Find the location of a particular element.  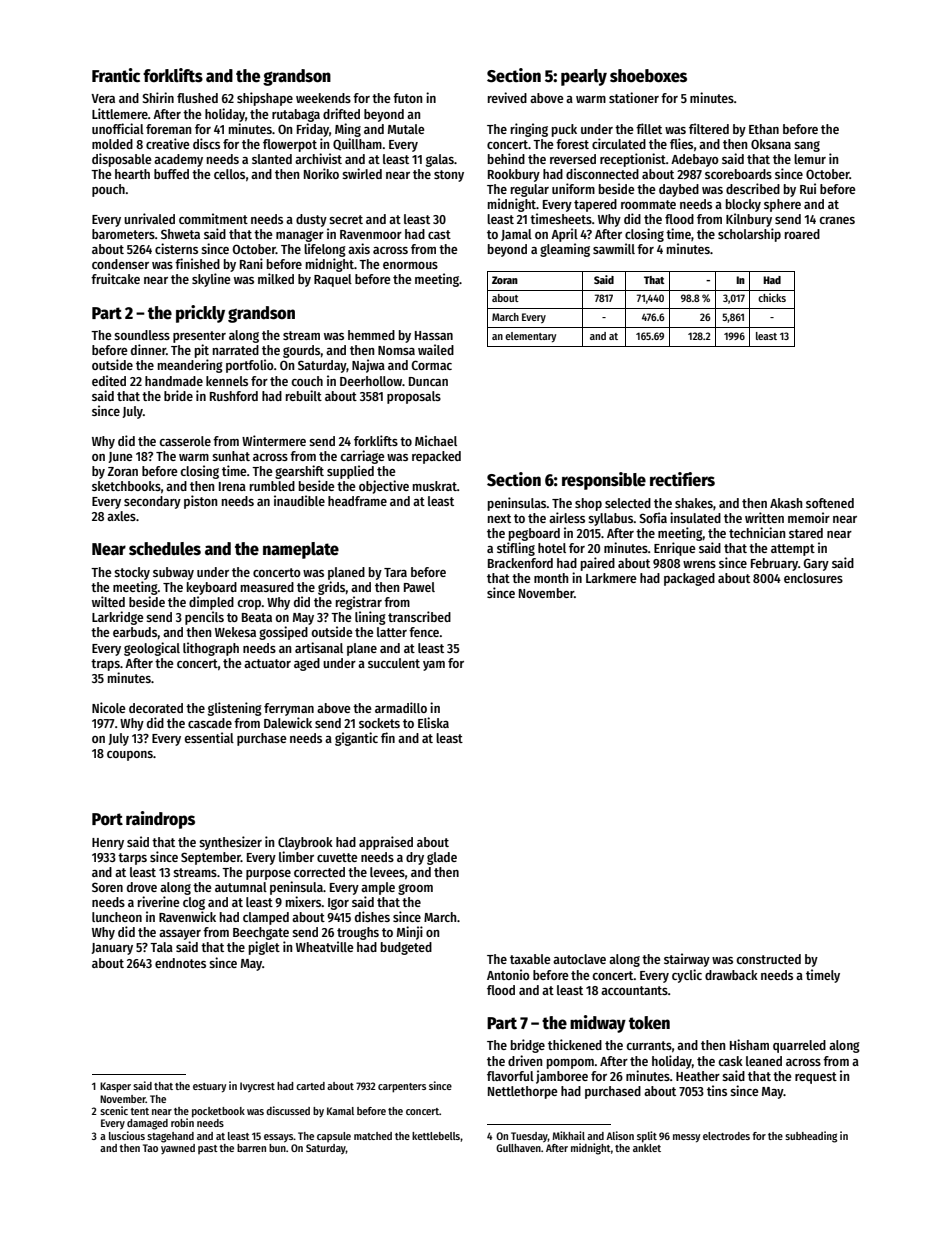

Eliska is located at coordinates (433, 722).
